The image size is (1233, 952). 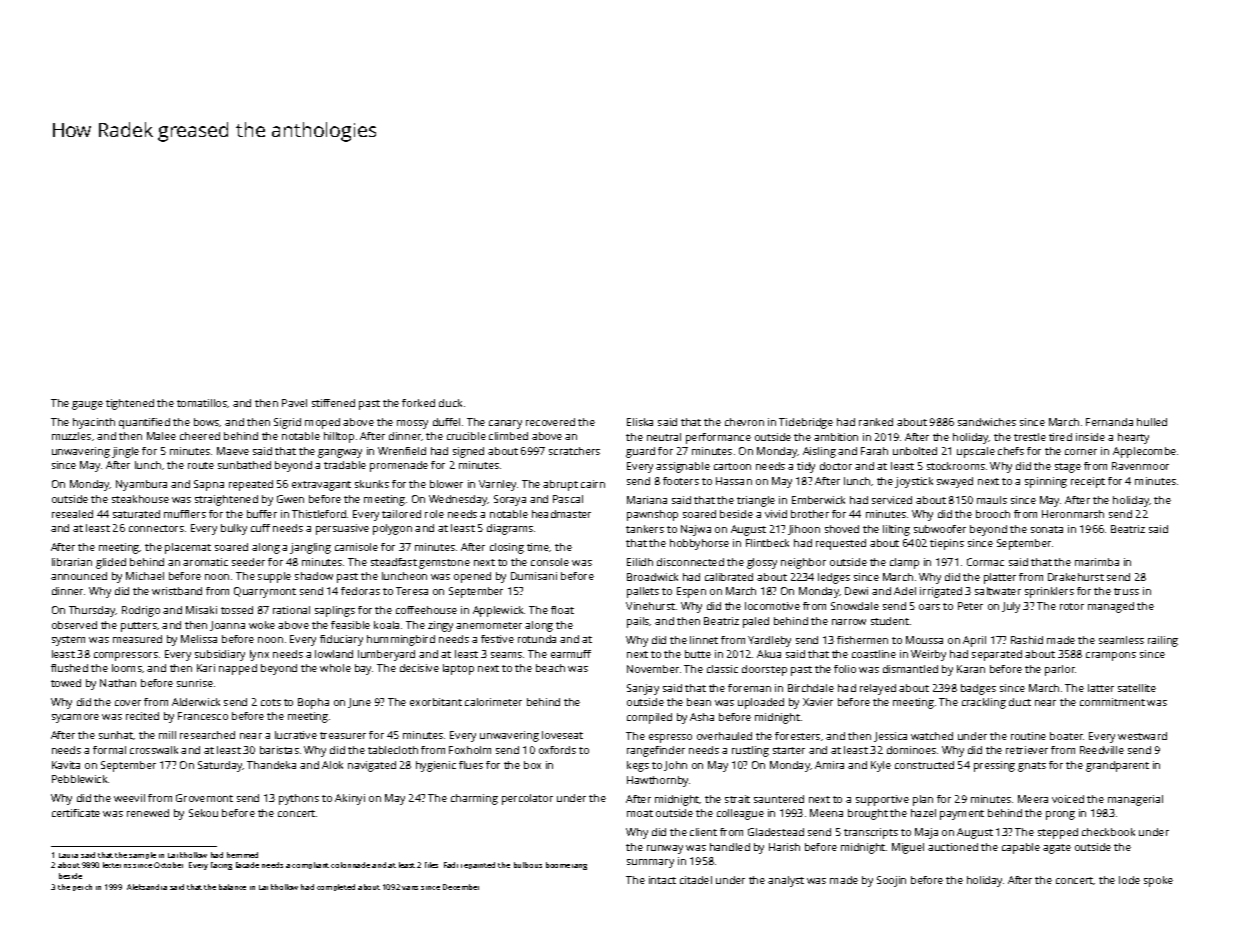 I want to click on separated, so click(x=997, y=655).
